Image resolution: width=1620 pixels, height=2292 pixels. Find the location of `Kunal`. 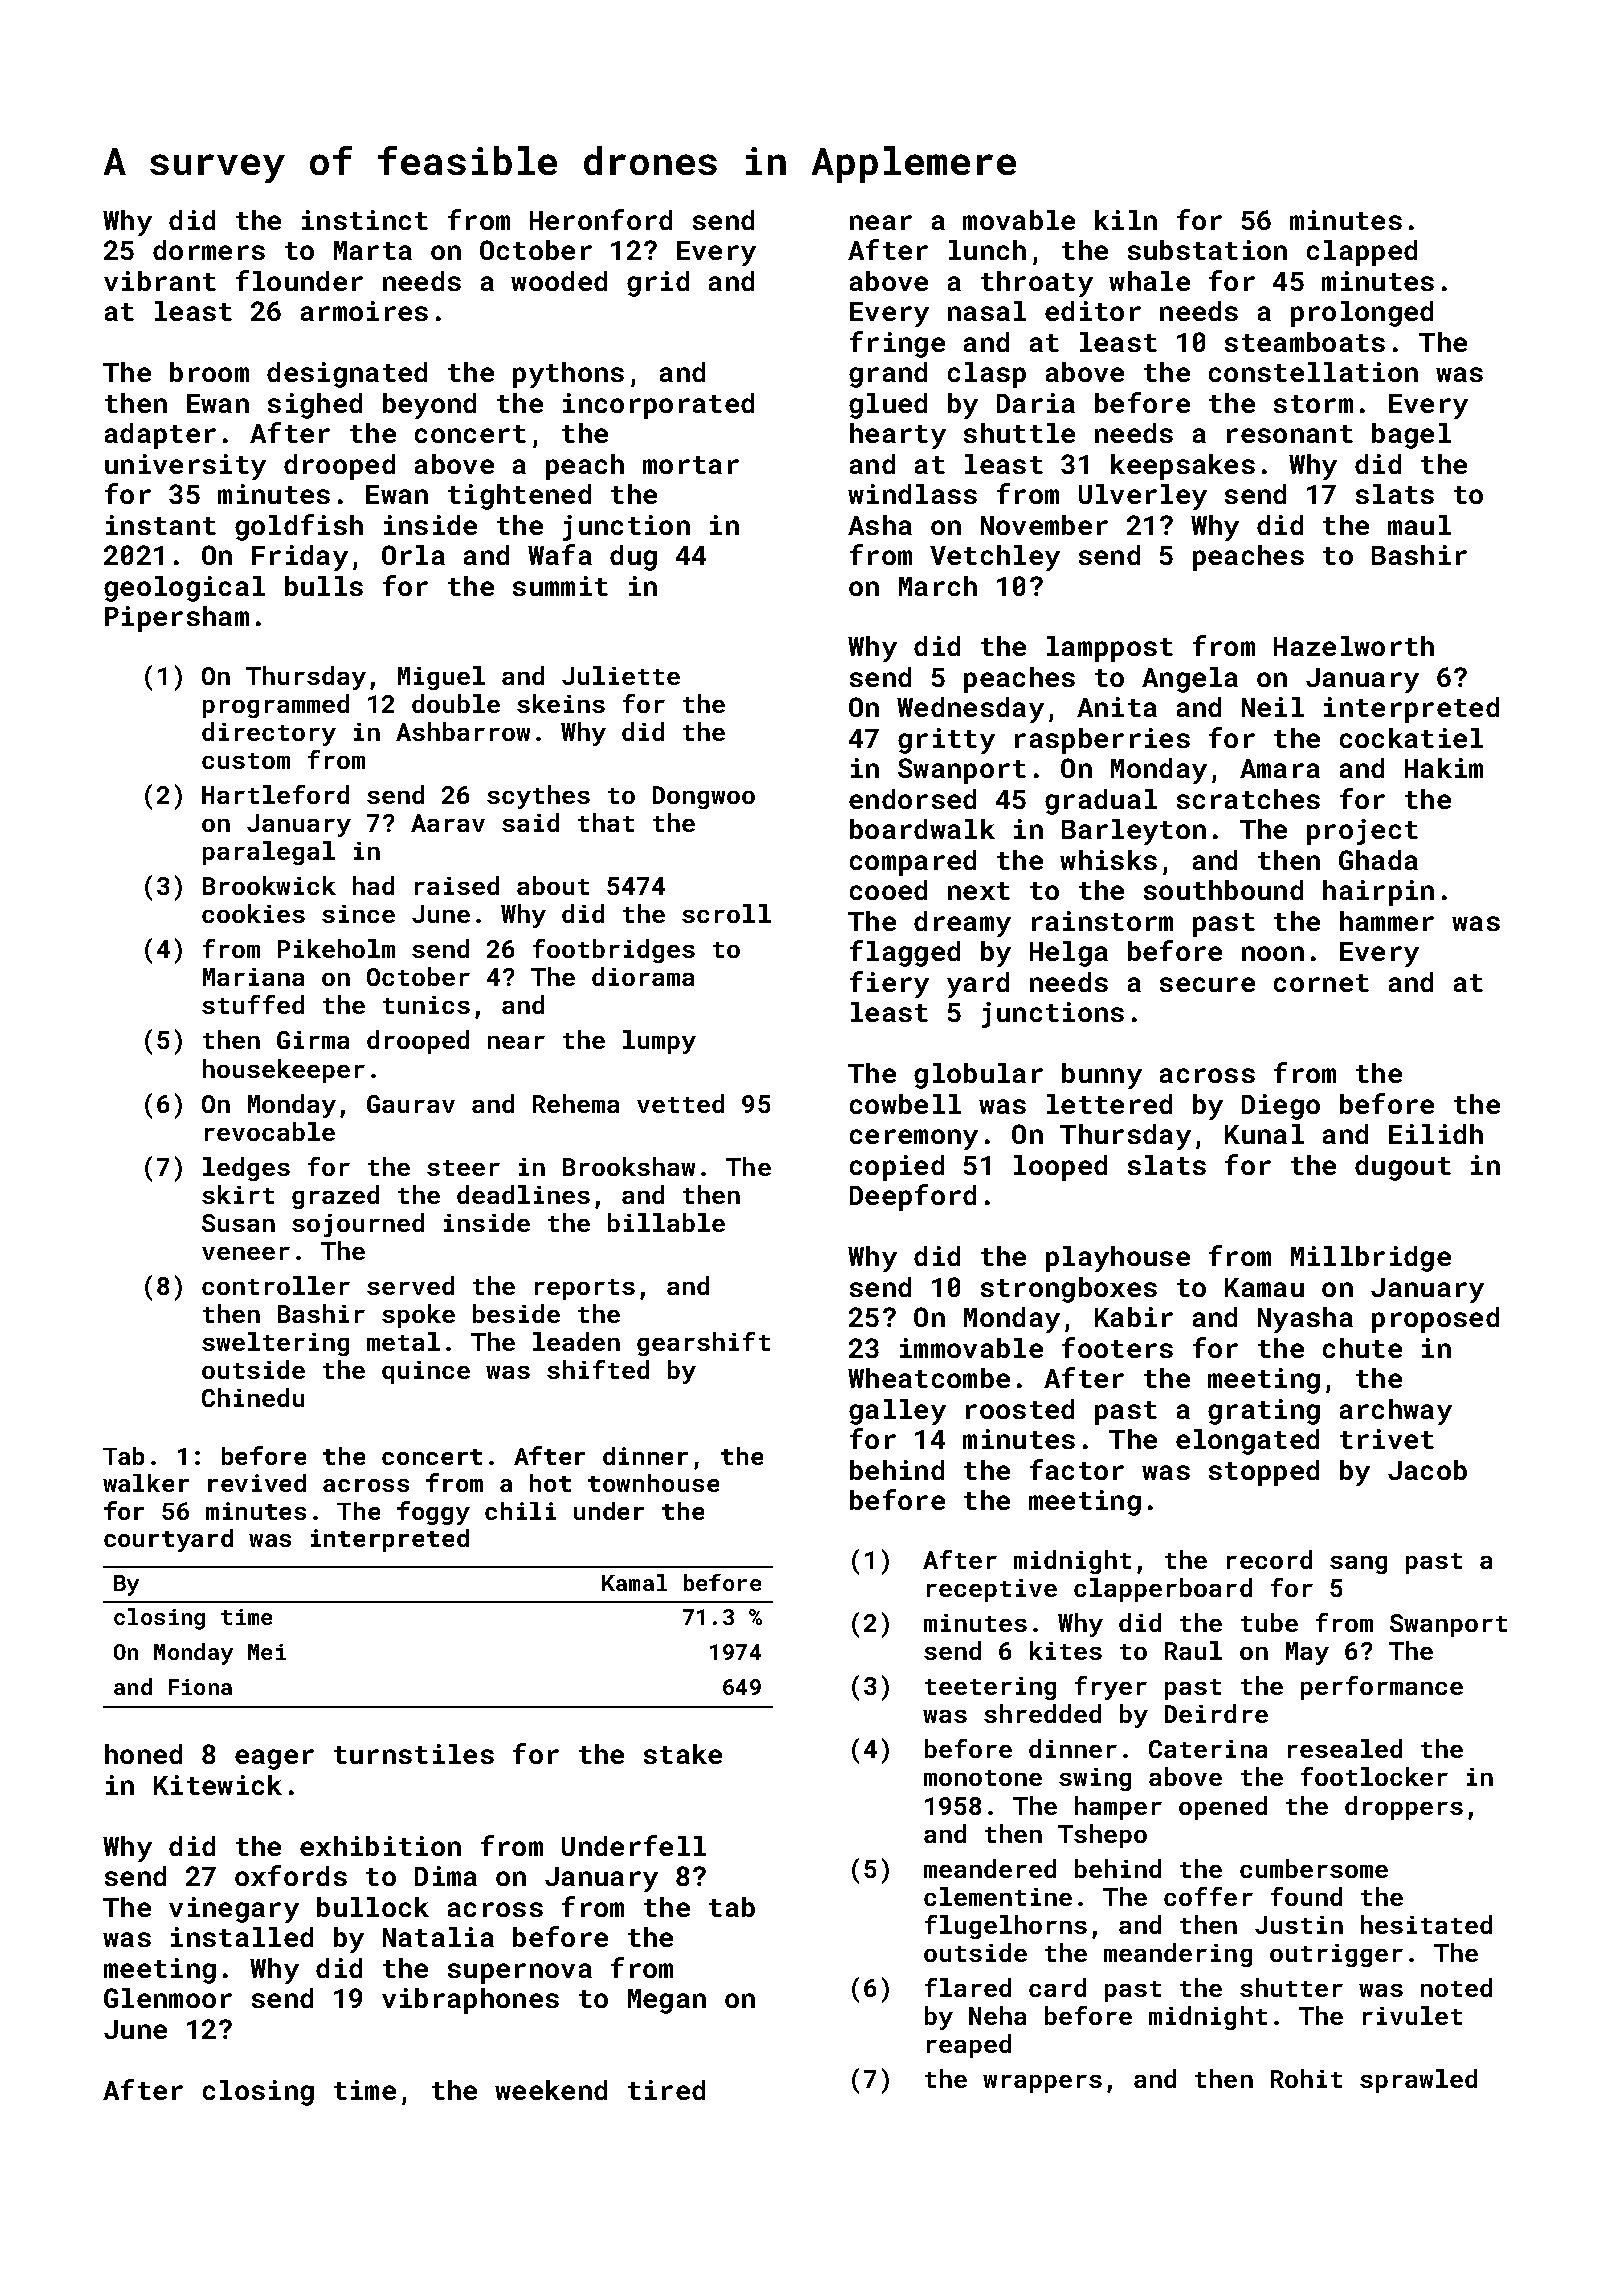

Kunal is located at coordinates (1264, 1134).
